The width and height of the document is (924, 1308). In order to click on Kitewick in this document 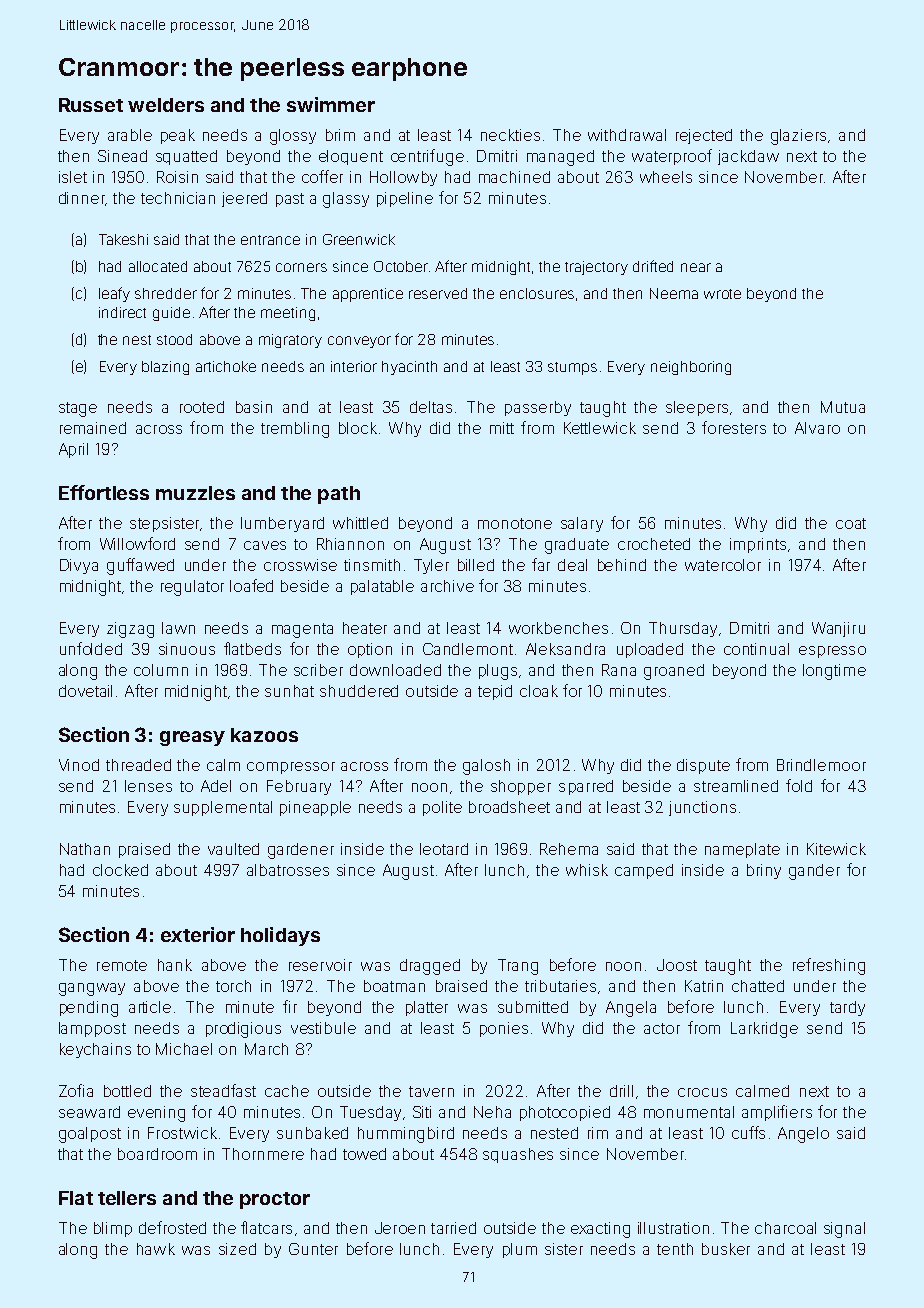, I will do `click(836, 849)`.
